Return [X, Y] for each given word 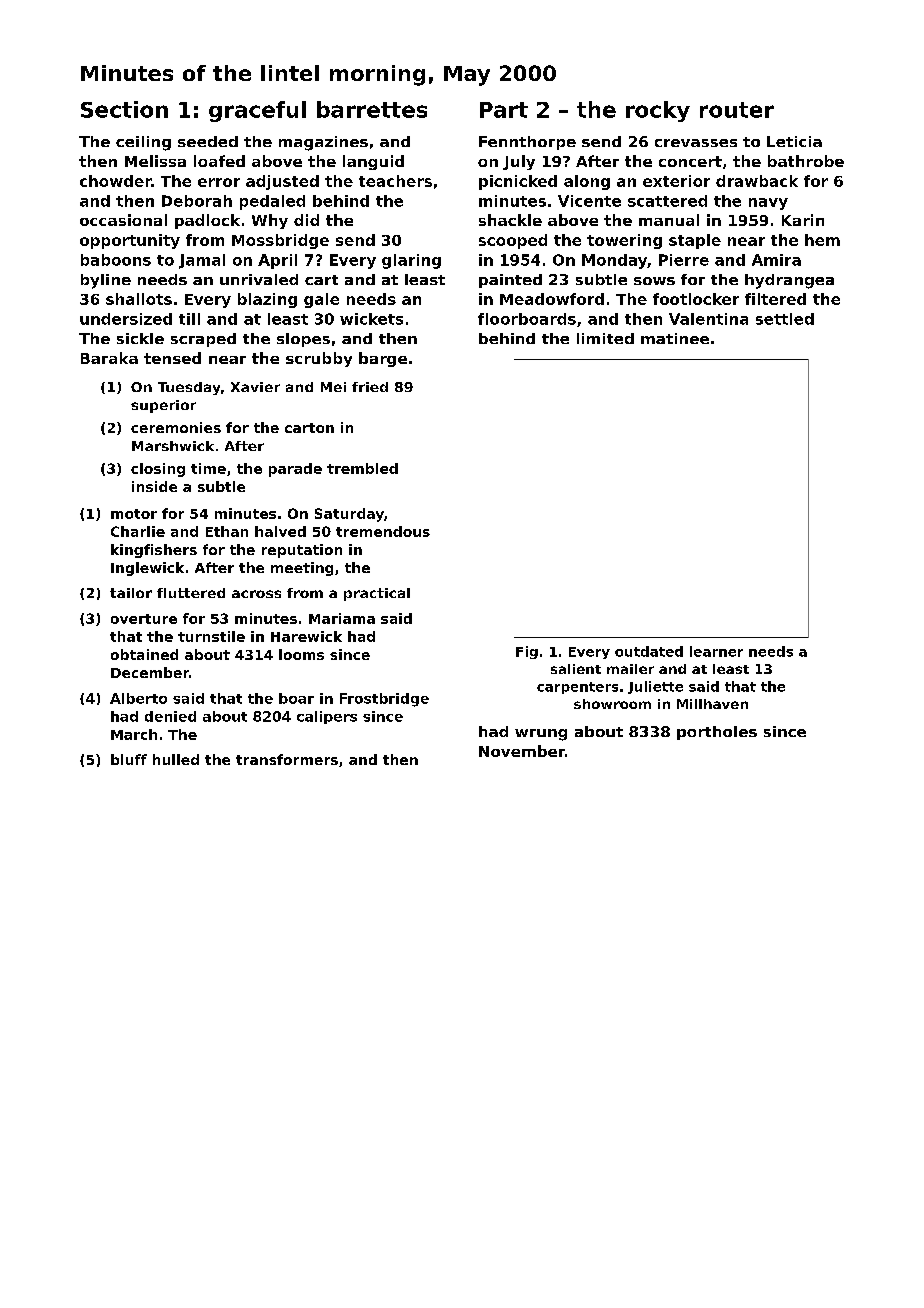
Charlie [138, 531]
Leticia [794, 141]
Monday [614, 261]
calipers [327, 717]
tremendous [383, 531]
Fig [527, 652]
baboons [116, 260]
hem [822, 240]
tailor [131, 593]
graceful [257, 111]
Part [504, 110]
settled [785, 319]
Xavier [255, 387]
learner [716, 651]
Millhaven [712, 704]
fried [370, 387]
